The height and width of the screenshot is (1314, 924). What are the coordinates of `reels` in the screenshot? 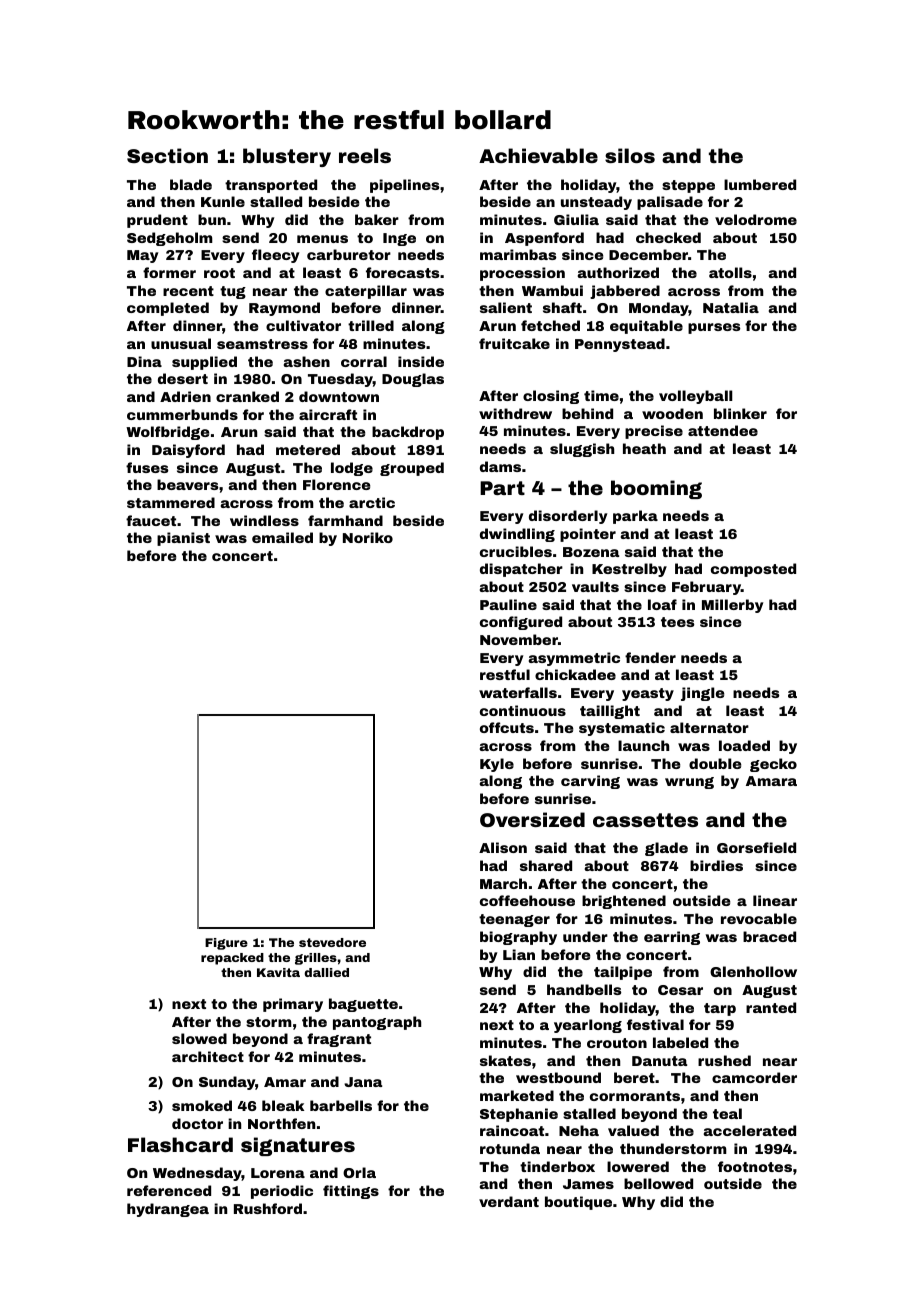 It's located at (365, 155).
